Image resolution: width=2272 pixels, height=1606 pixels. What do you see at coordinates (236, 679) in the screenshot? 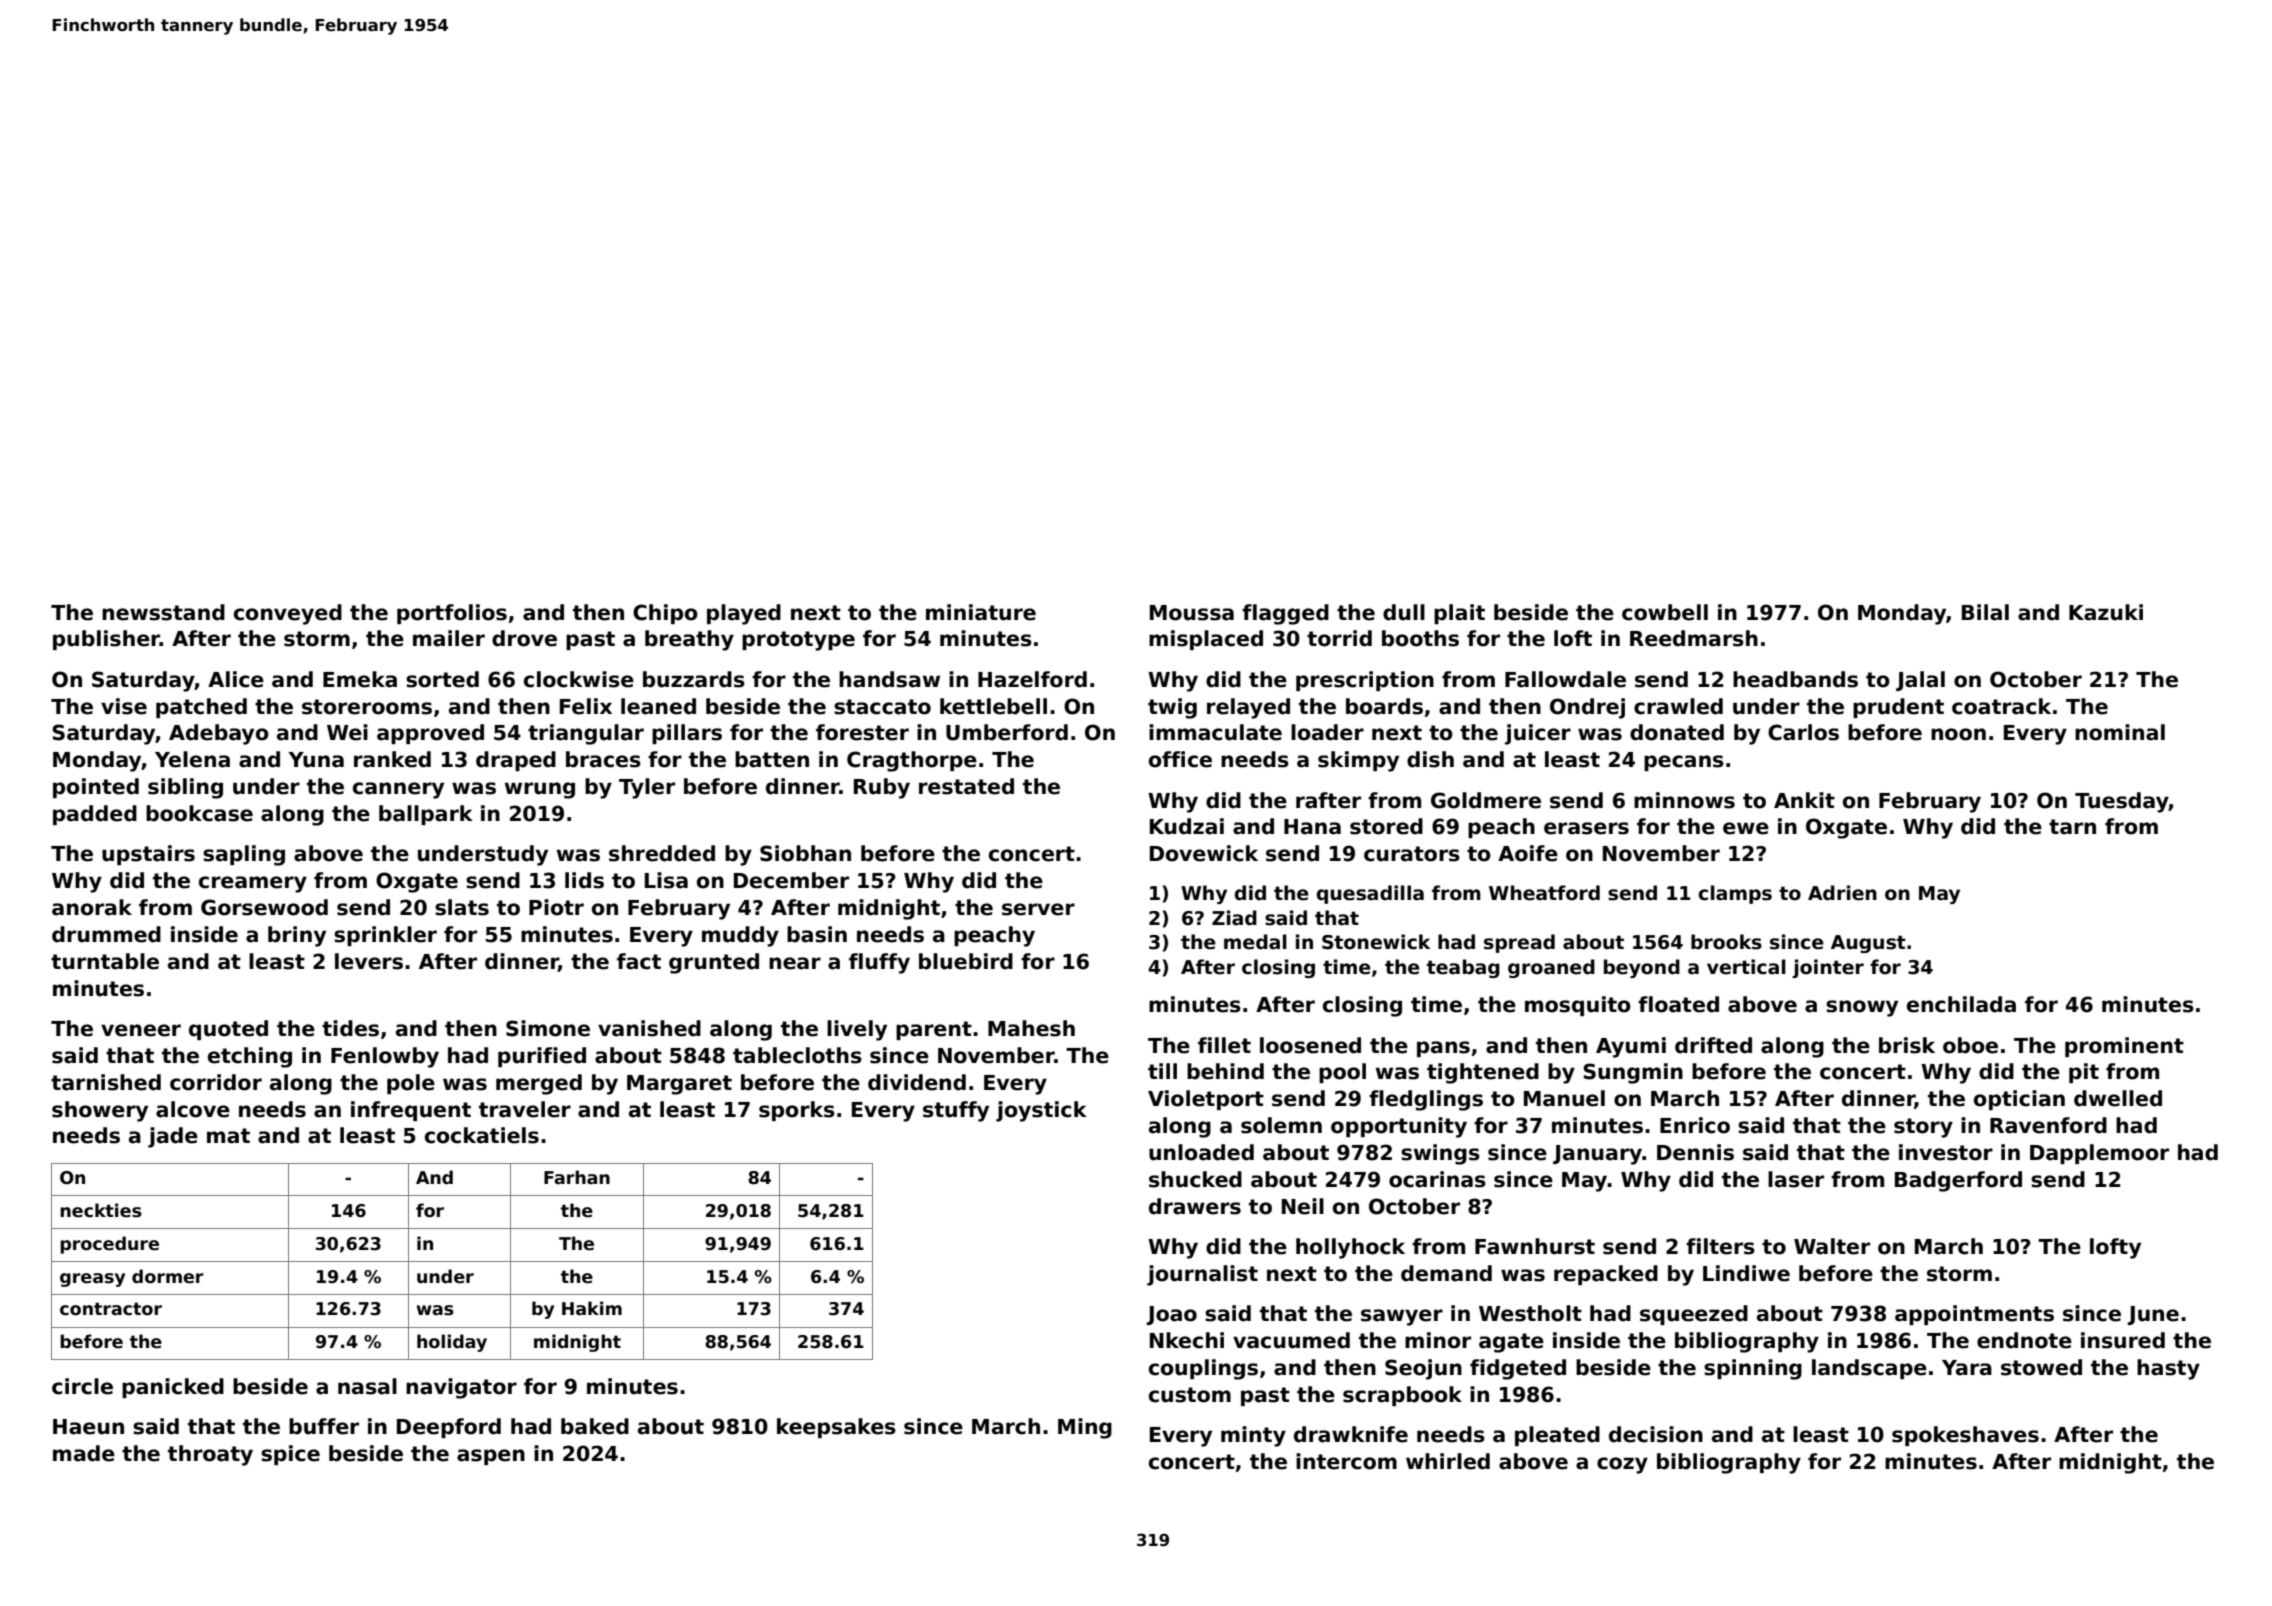
I see `Alice` at bounding box center [236, 679].
